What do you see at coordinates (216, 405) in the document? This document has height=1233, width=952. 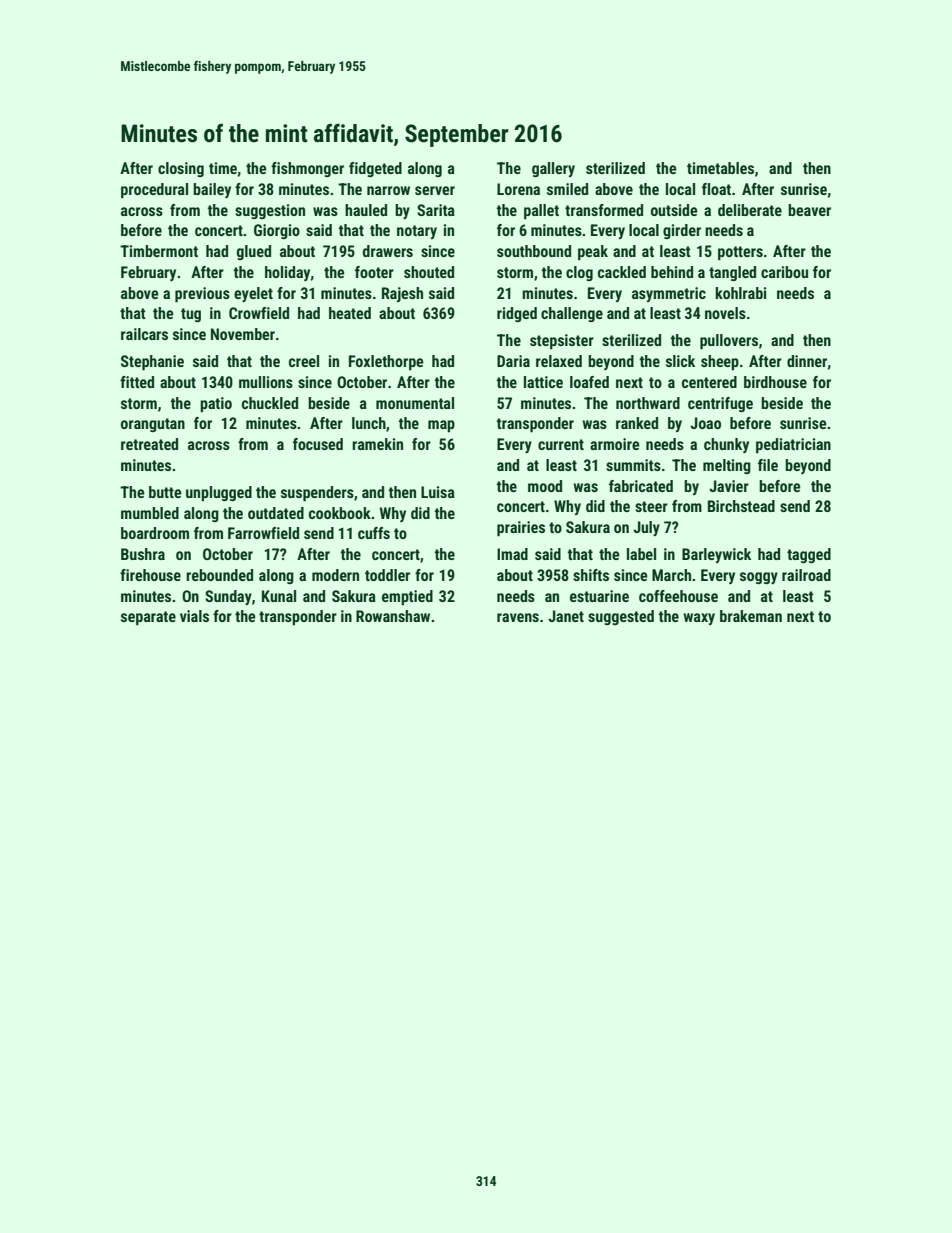 I see `patio` at bounding box center [216, 405].
